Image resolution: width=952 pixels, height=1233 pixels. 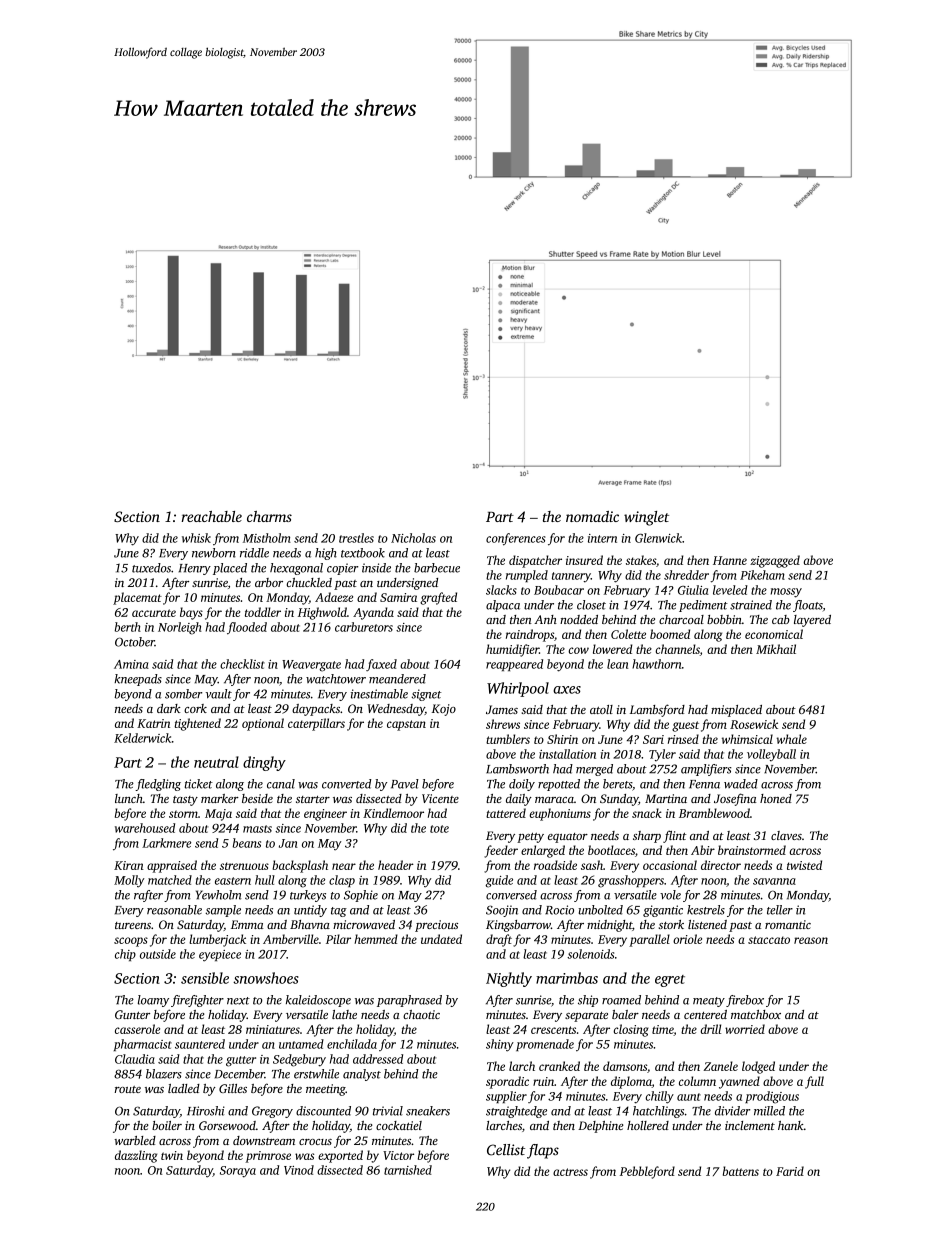 What do you see at coordinates (129, 881) in the screenshot?
I see `Molly` at bounding box center [129, 881].
